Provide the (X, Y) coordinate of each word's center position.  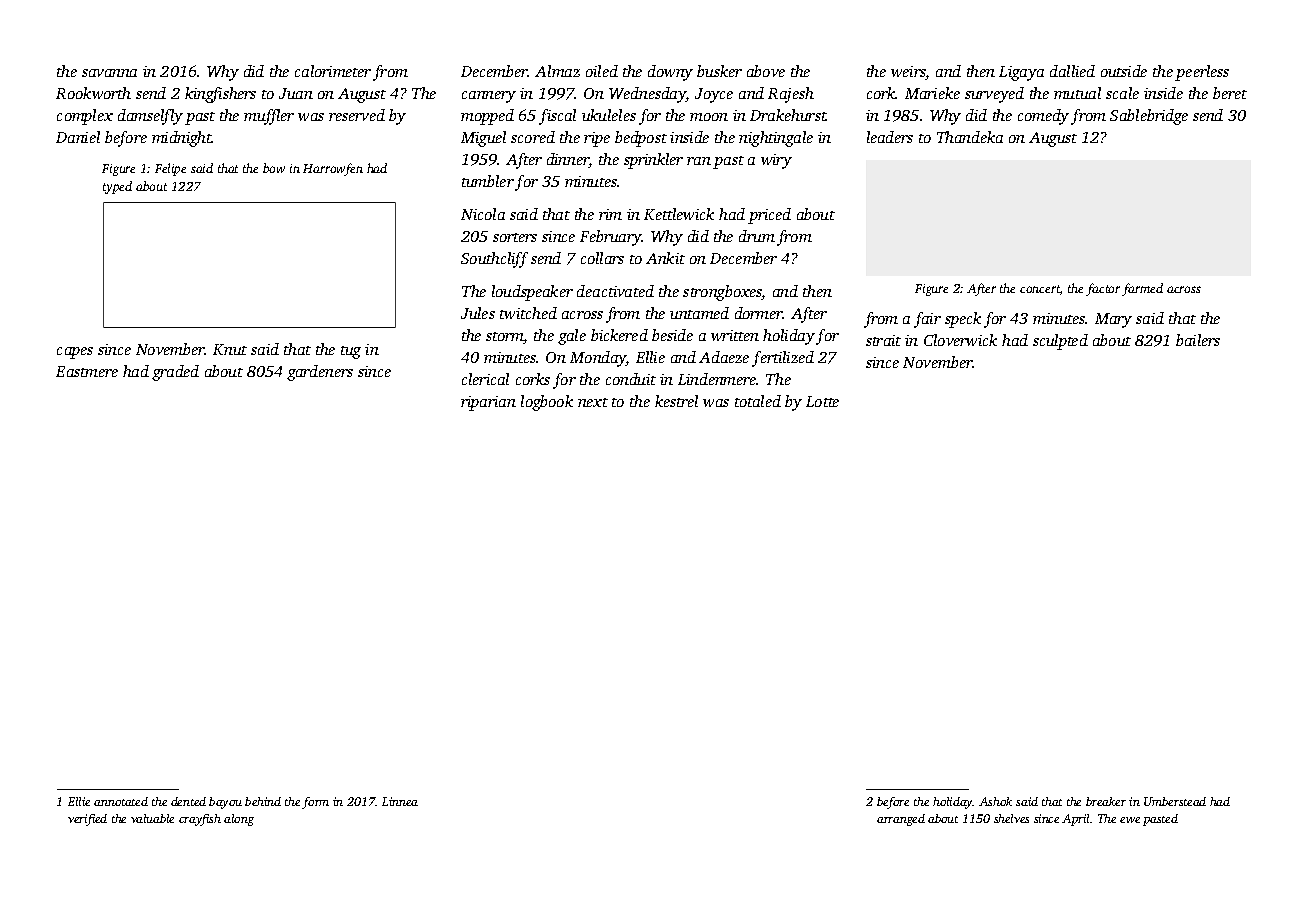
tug (351, 352)
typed (117, 187)
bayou (225, 803)
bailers (1198, 340)
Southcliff (494, 260)
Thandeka (970, 137)
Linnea (400, 801)
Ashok (995, 801)
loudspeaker (532, 293)
